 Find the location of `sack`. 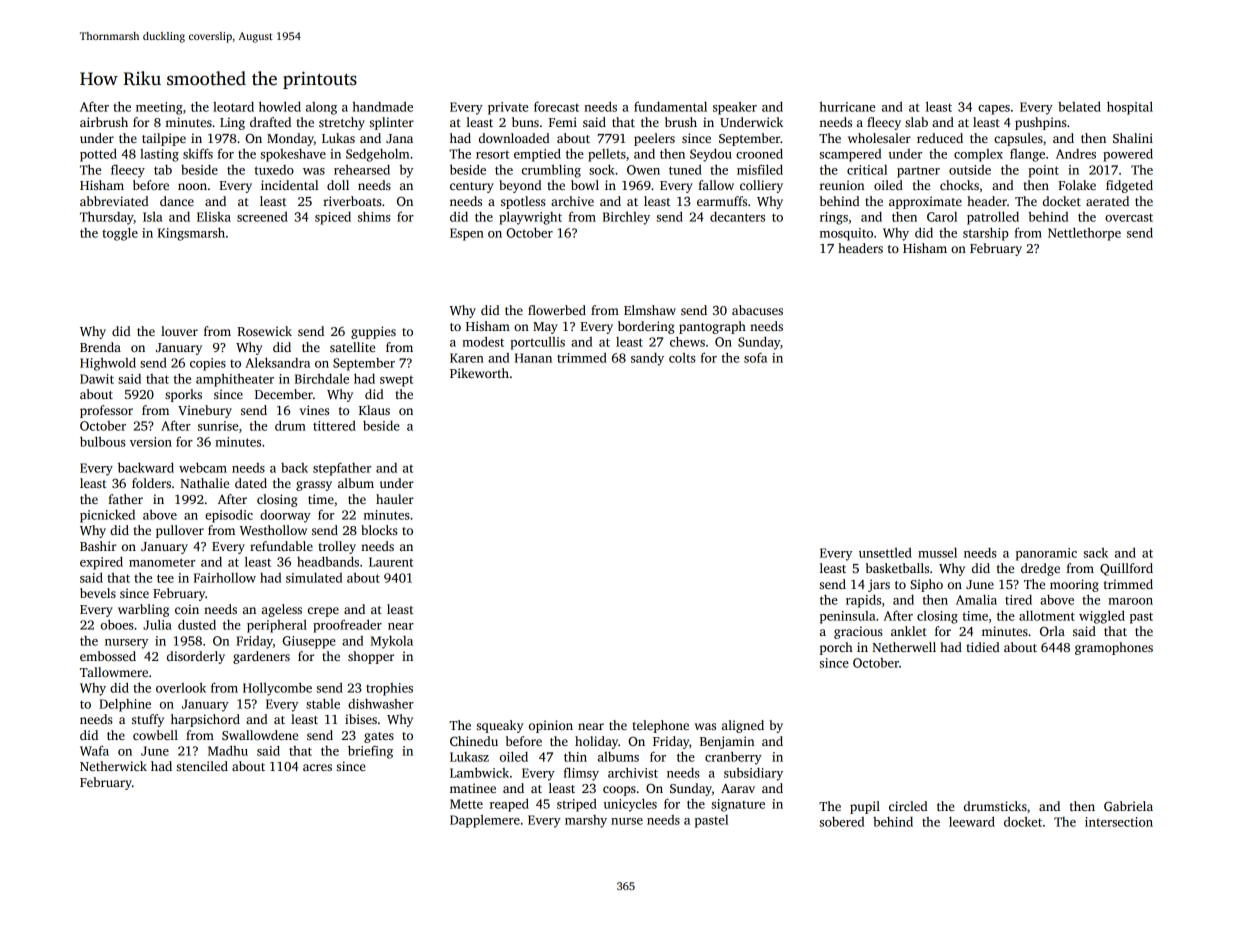

sack is located at coordinates (1096, 553).
